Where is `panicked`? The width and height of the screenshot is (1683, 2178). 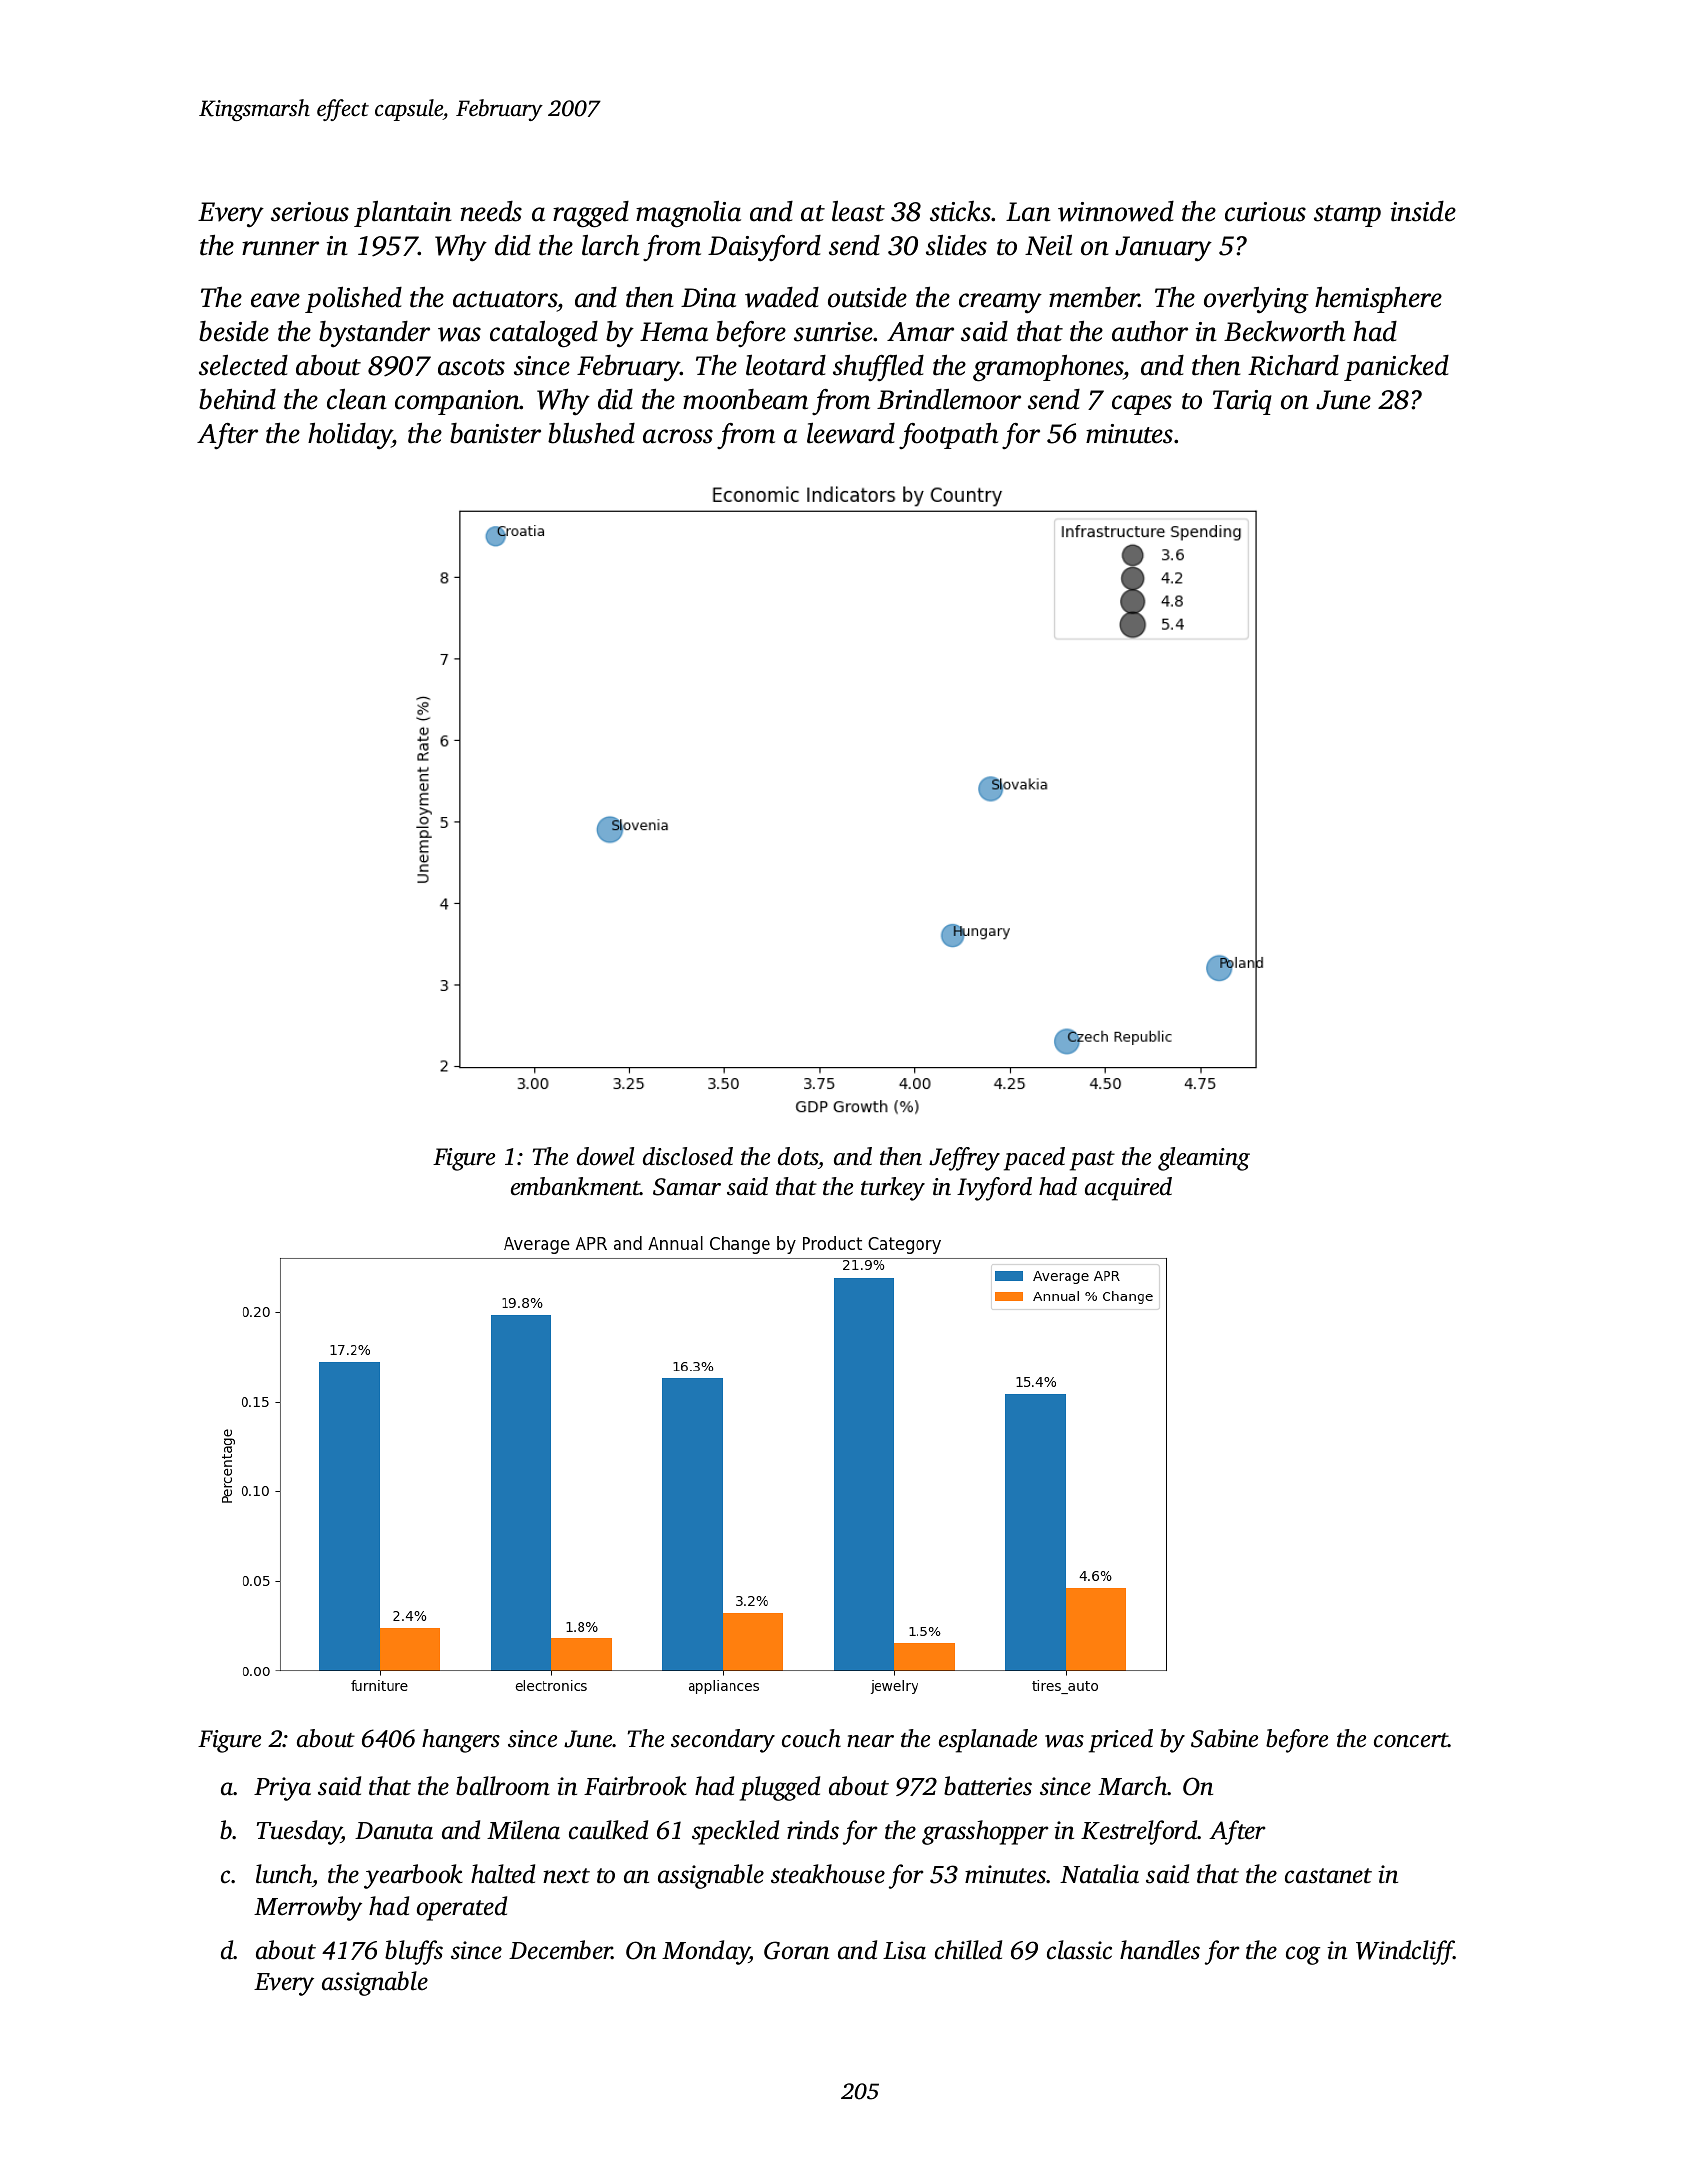
panicked is located at coordinates (1396, 368).
